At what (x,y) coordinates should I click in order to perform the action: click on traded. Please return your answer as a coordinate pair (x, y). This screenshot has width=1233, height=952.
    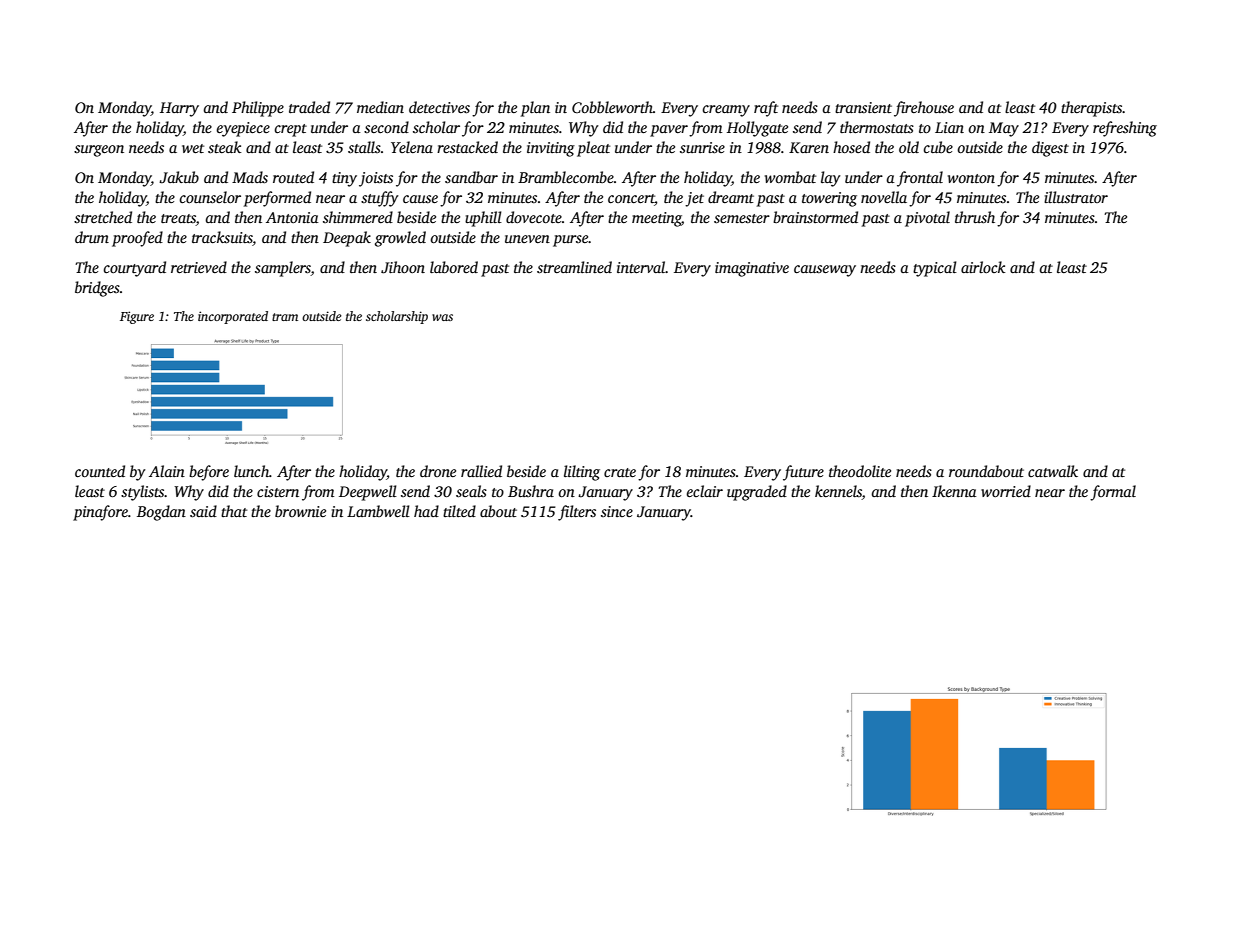
    Looking at the image, I should click on (309, 107).
